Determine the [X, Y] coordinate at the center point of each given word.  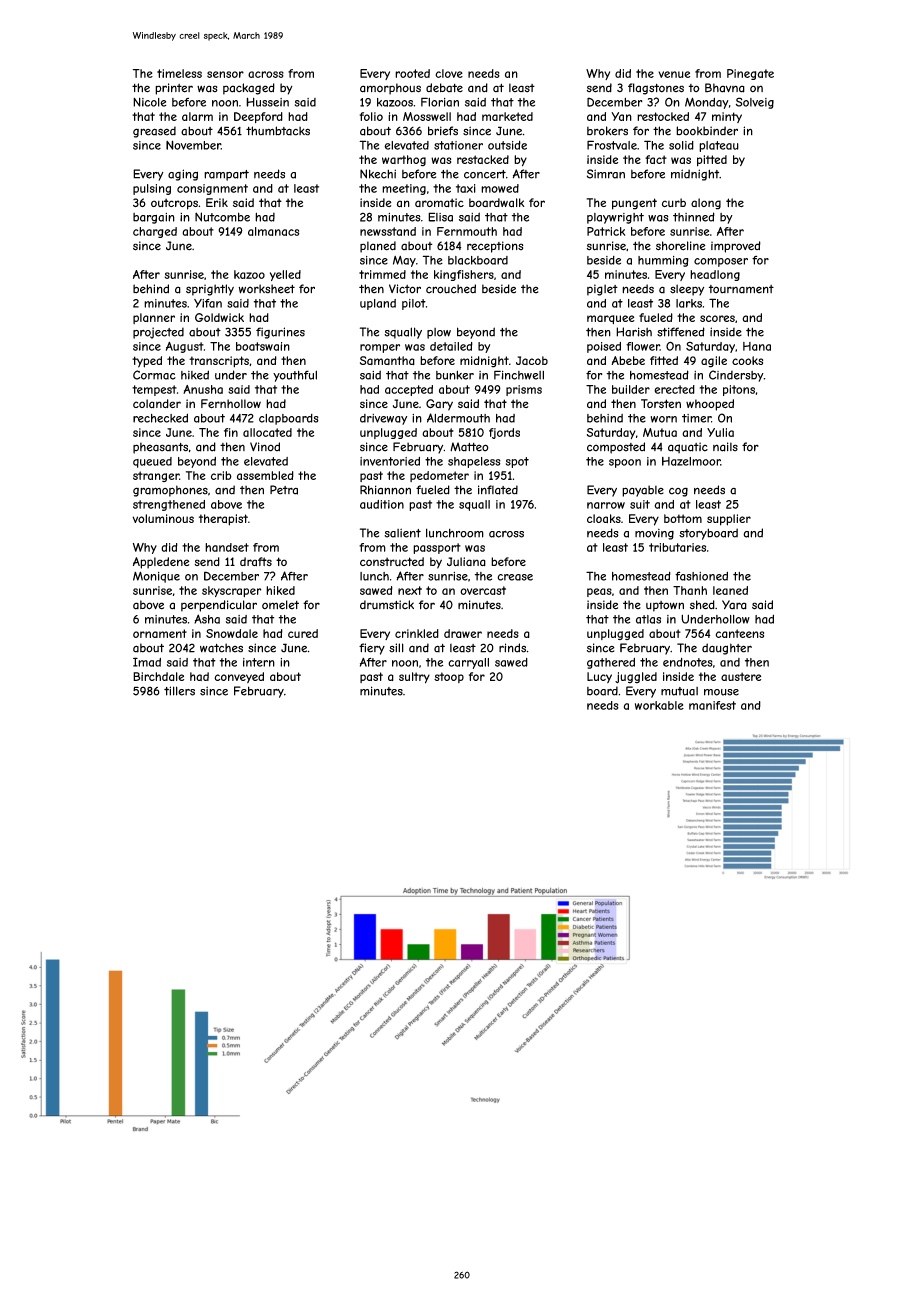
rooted [412, 73]
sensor [225, 74]
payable [643, 491]
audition [382, 504]
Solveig [755, 103]
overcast [483, 590]
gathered [611, 663]
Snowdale [232, 633]
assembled [265, 475]
